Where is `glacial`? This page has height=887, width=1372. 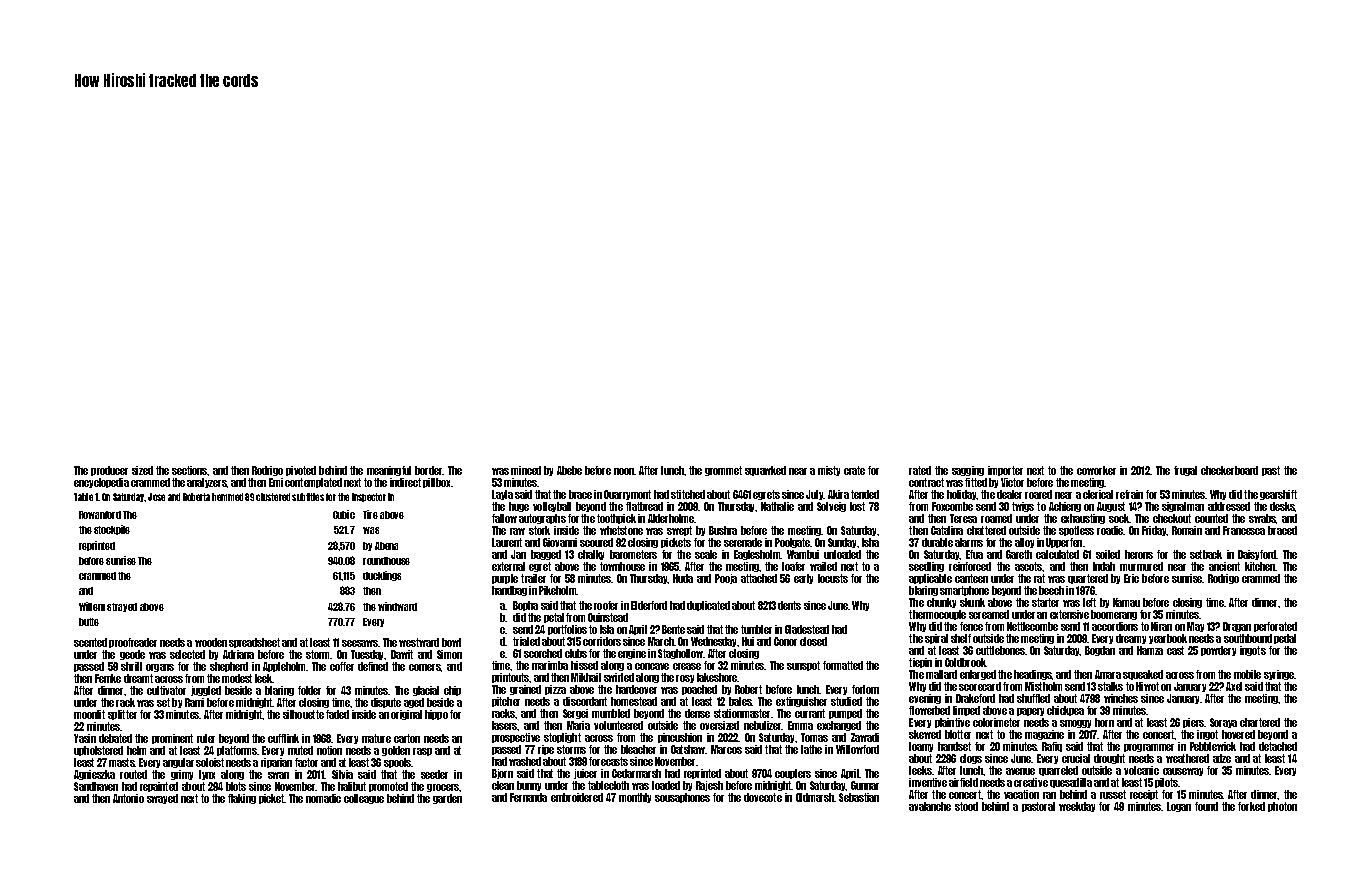
glacial is located at coordinates (426, 691).
